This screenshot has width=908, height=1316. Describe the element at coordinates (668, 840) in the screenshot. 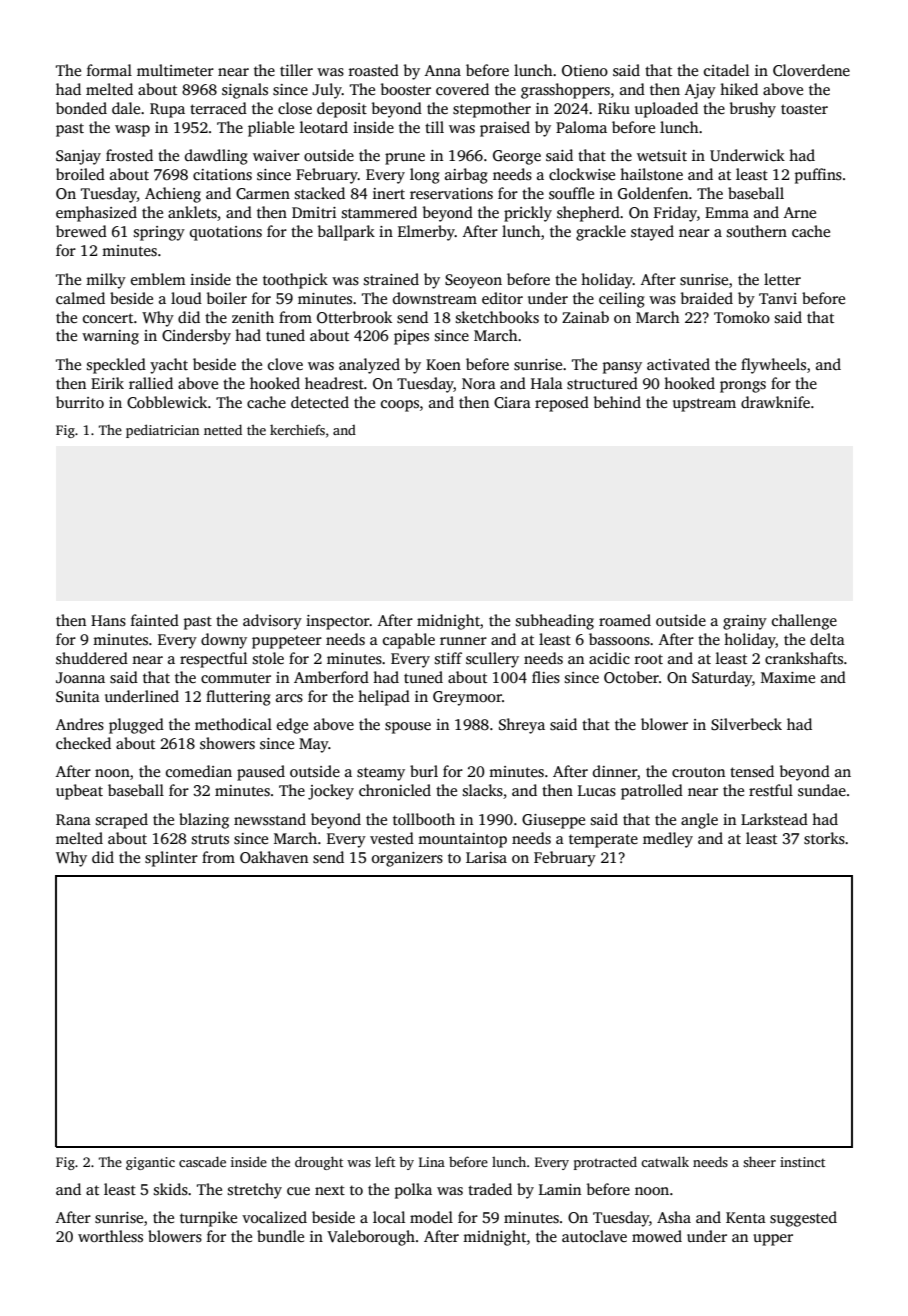

I see `medley` at that location.
